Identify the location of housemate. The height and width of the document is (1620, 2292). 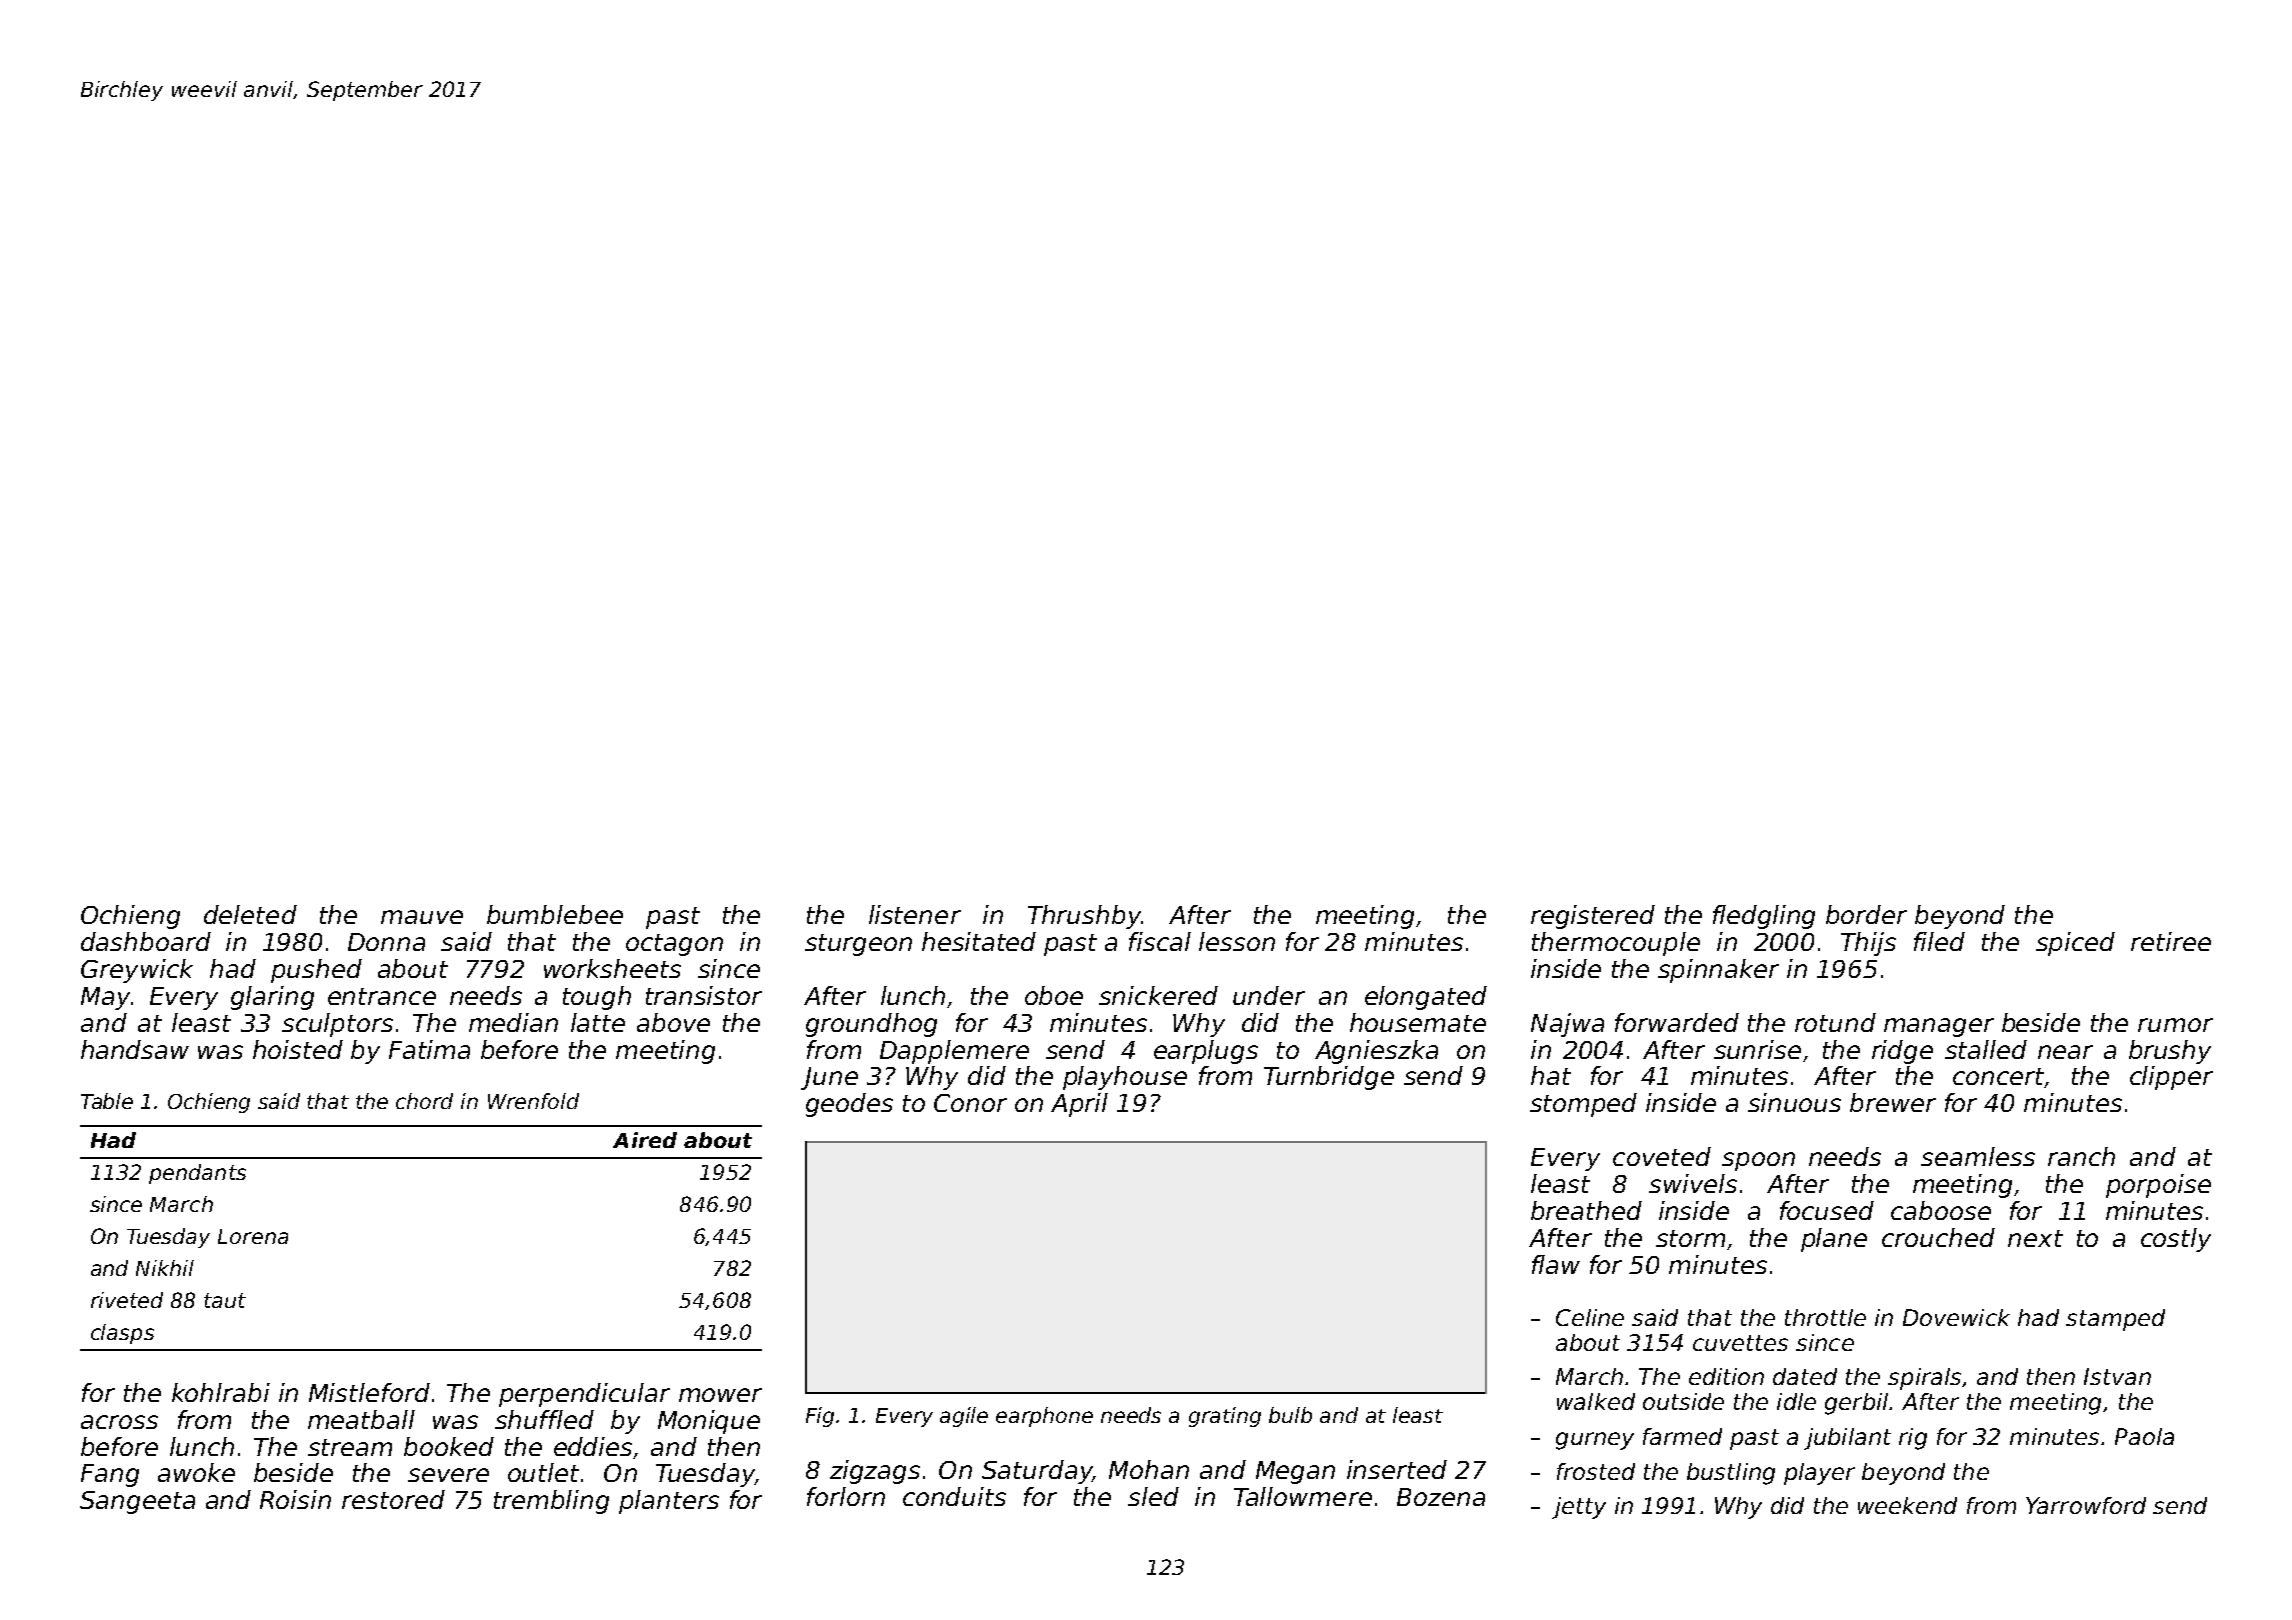
(1418, 1022).
